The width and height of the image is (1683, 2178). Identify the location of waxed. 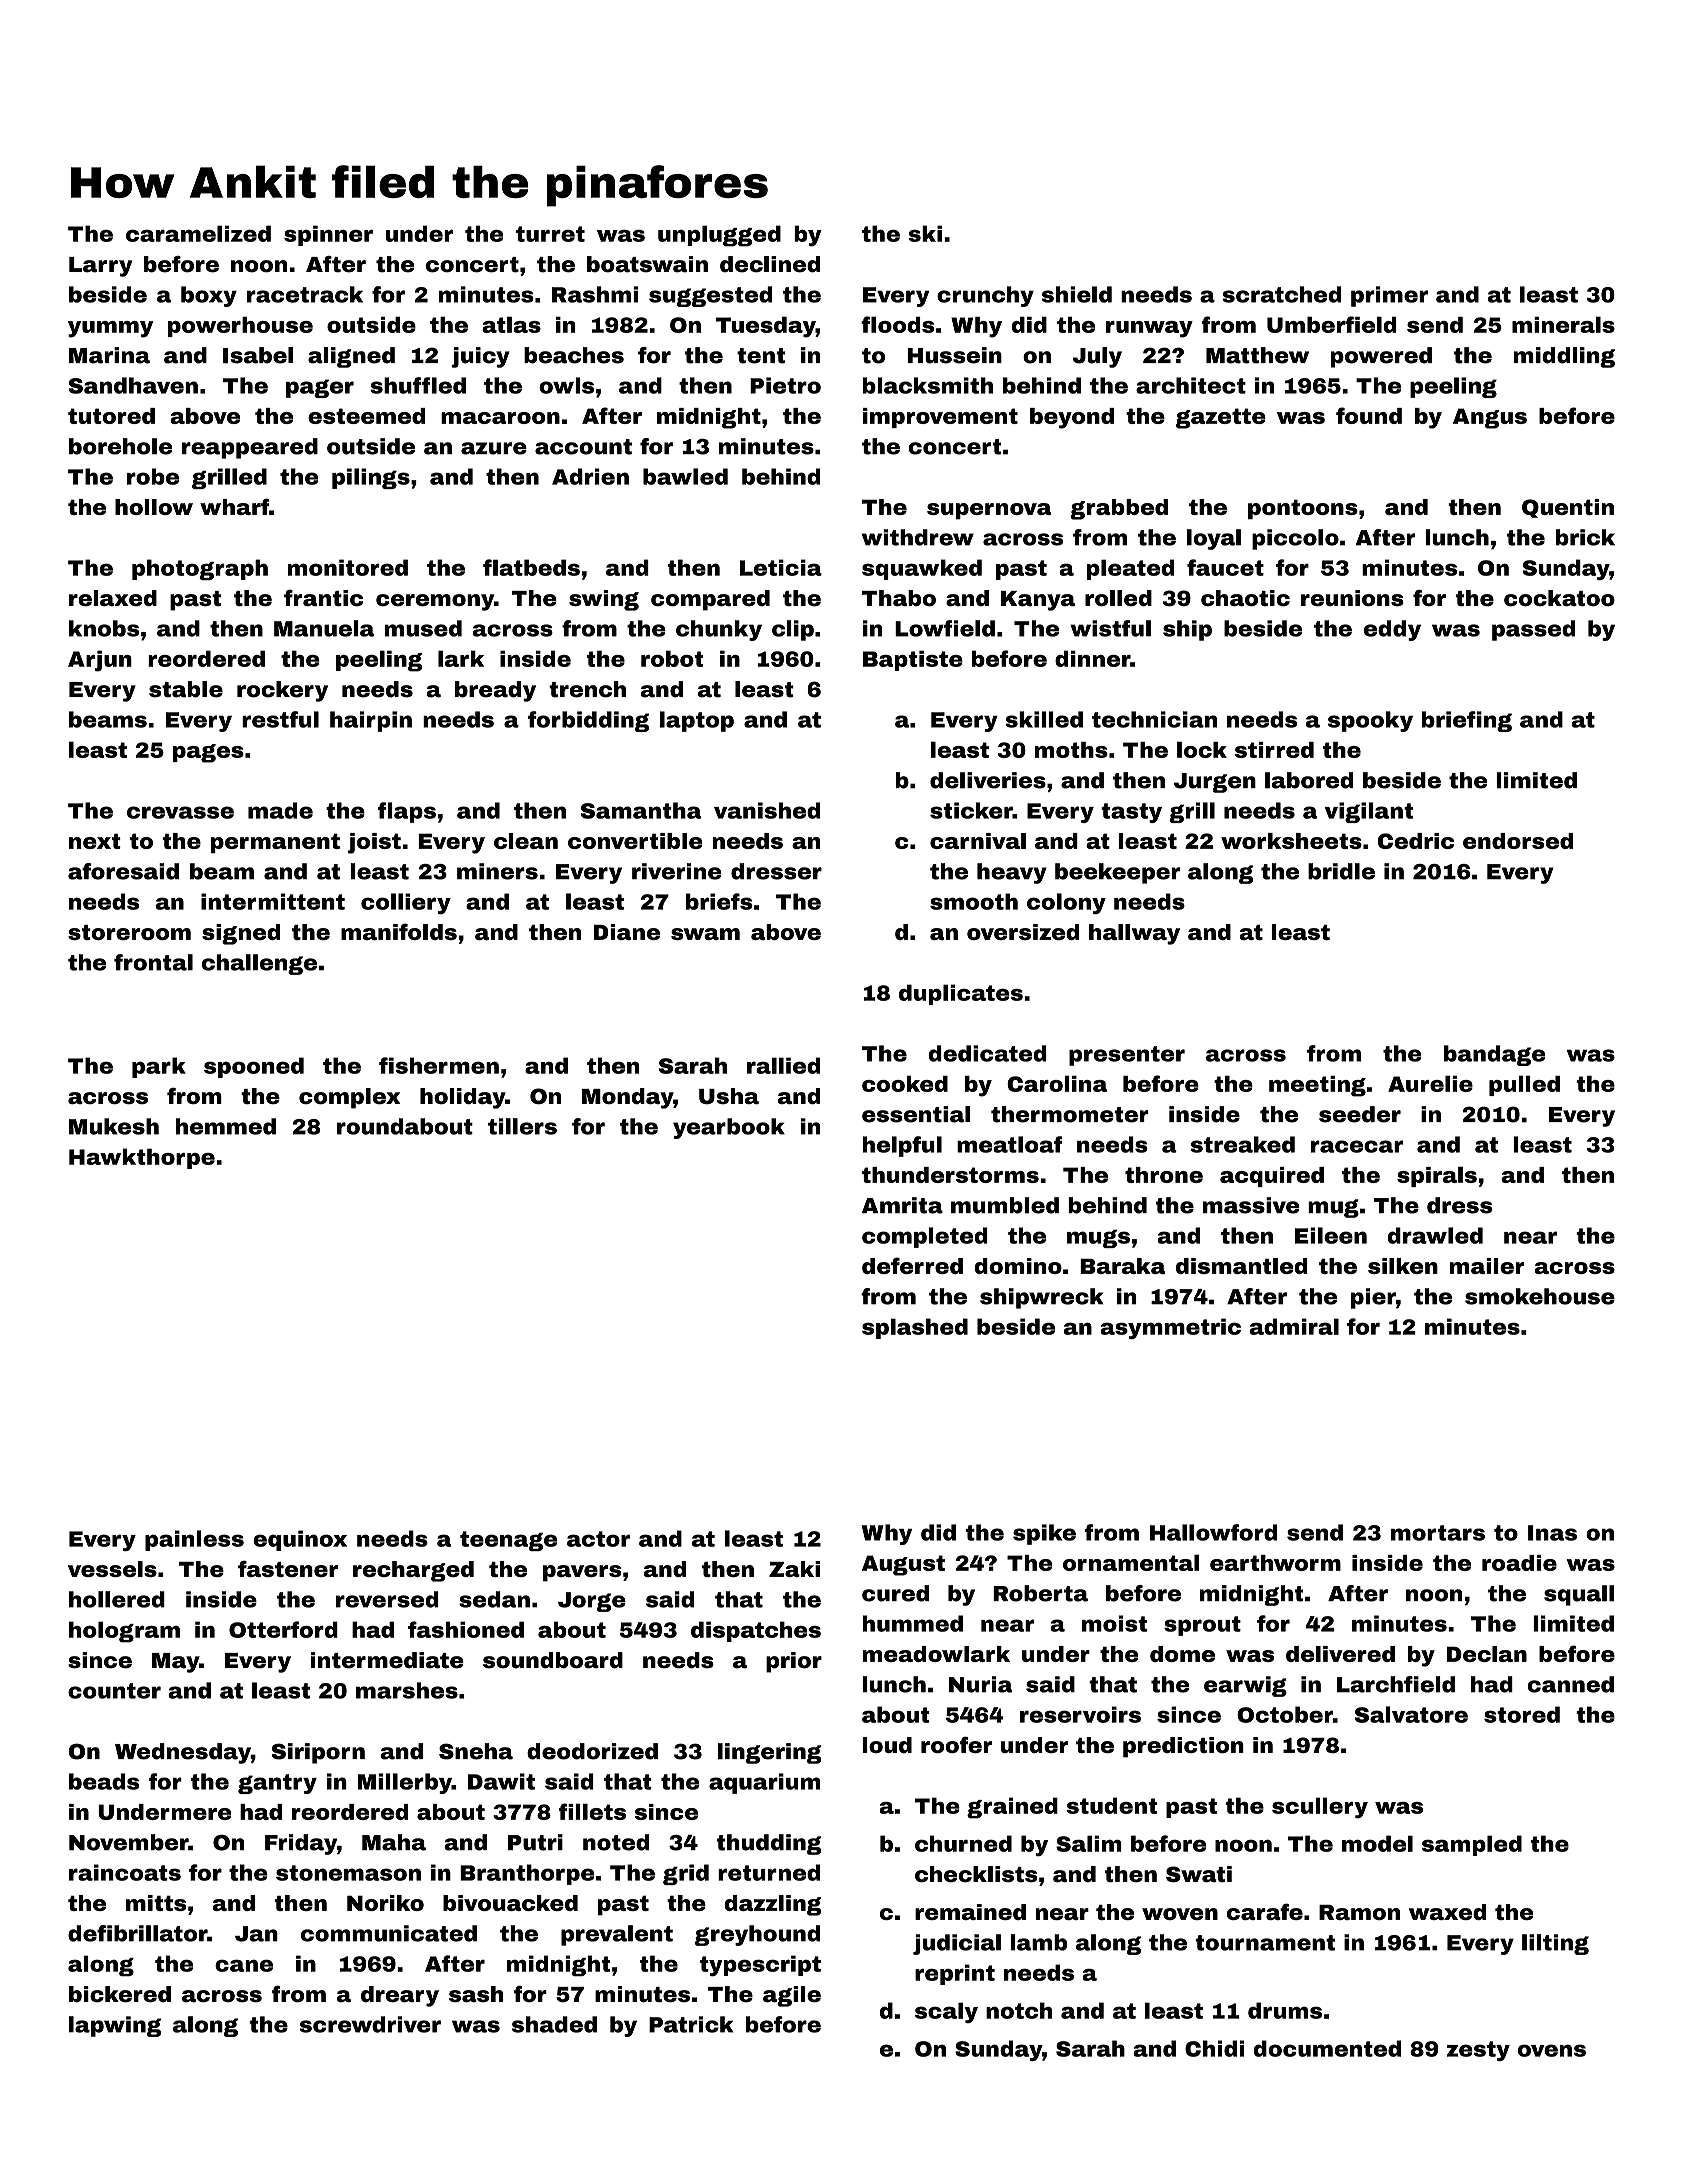
(1447, 1912).
